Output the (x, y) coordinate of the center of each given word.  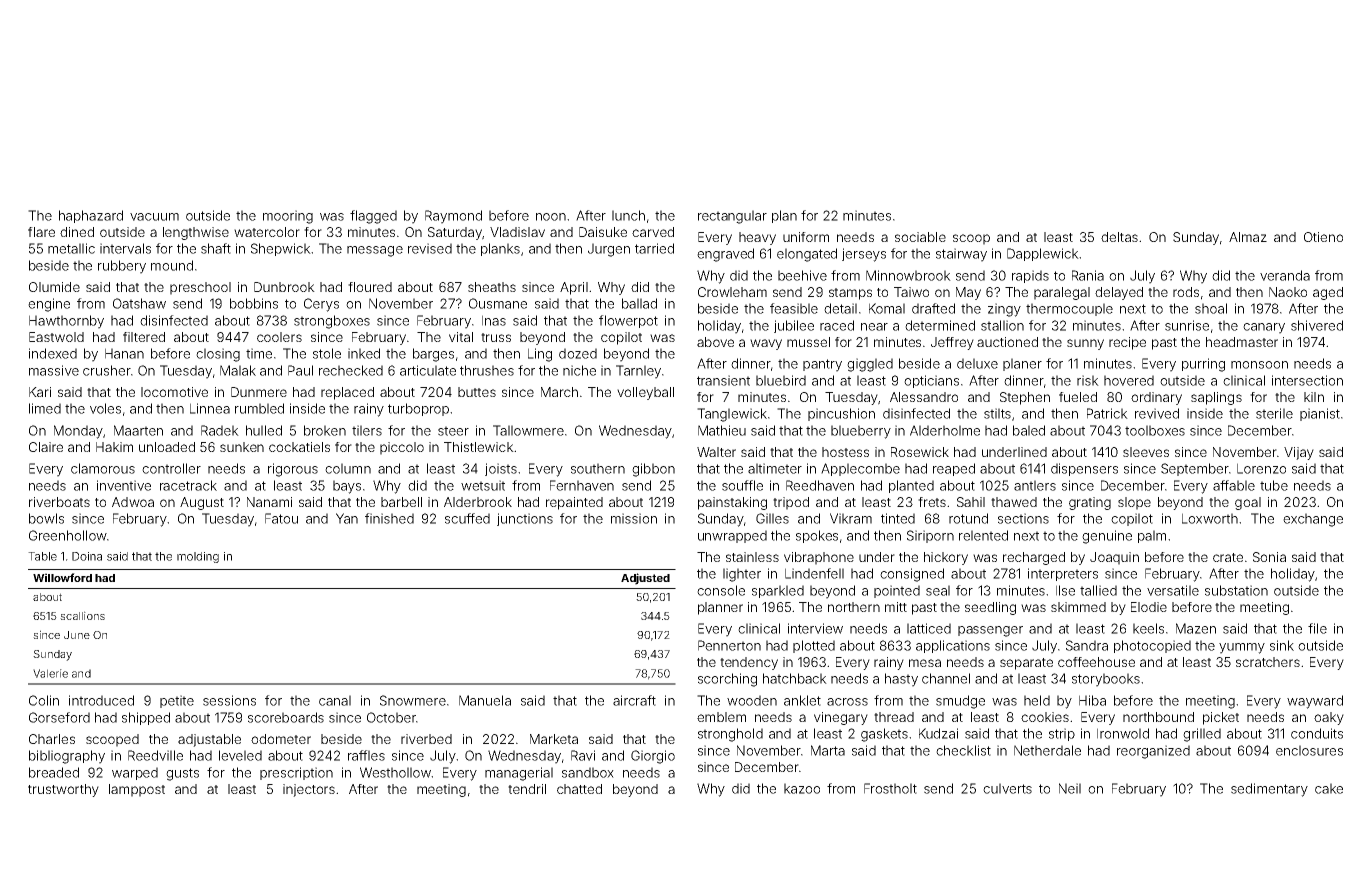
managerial (519, 774)
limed (45, 408)
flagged (373, 217)
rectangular (732, 217)
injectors (309, 790)
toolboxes (1155, 430)
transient (723, 380)
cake (1329, 788)
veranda (1285, 275)
